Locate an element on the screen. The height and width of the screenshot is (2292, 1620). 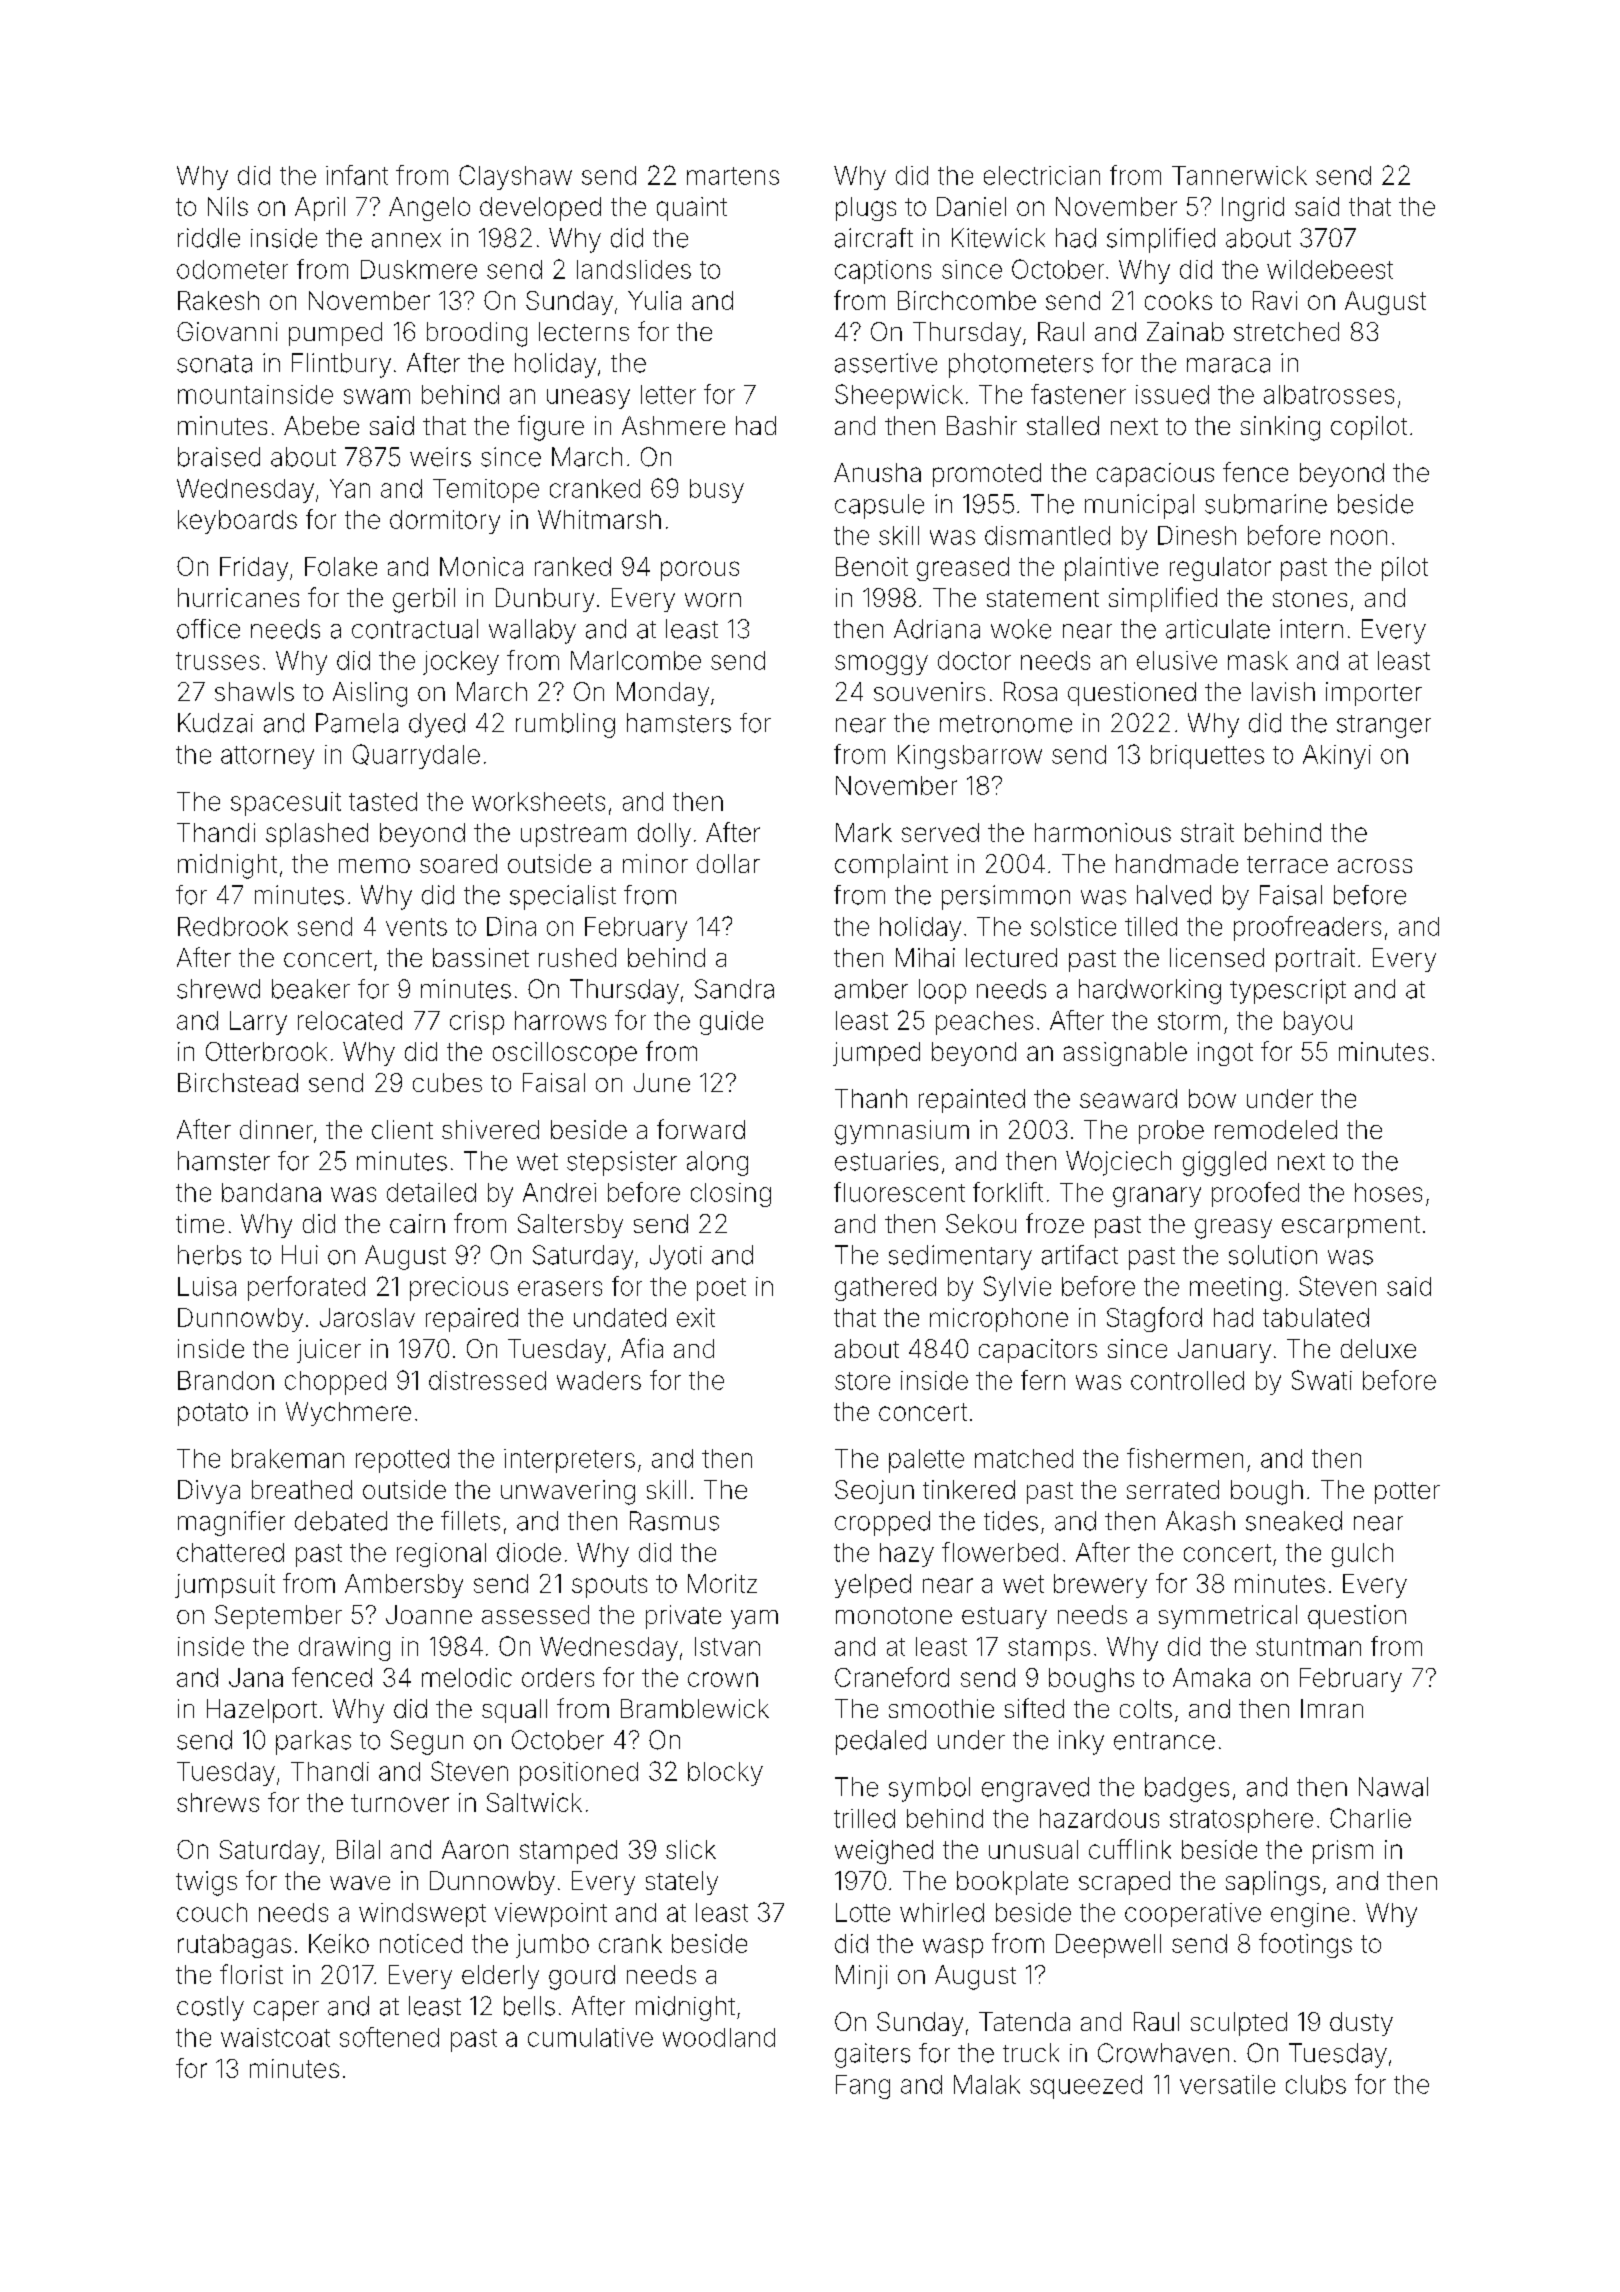
martens is located at coordinates (733, 176).
